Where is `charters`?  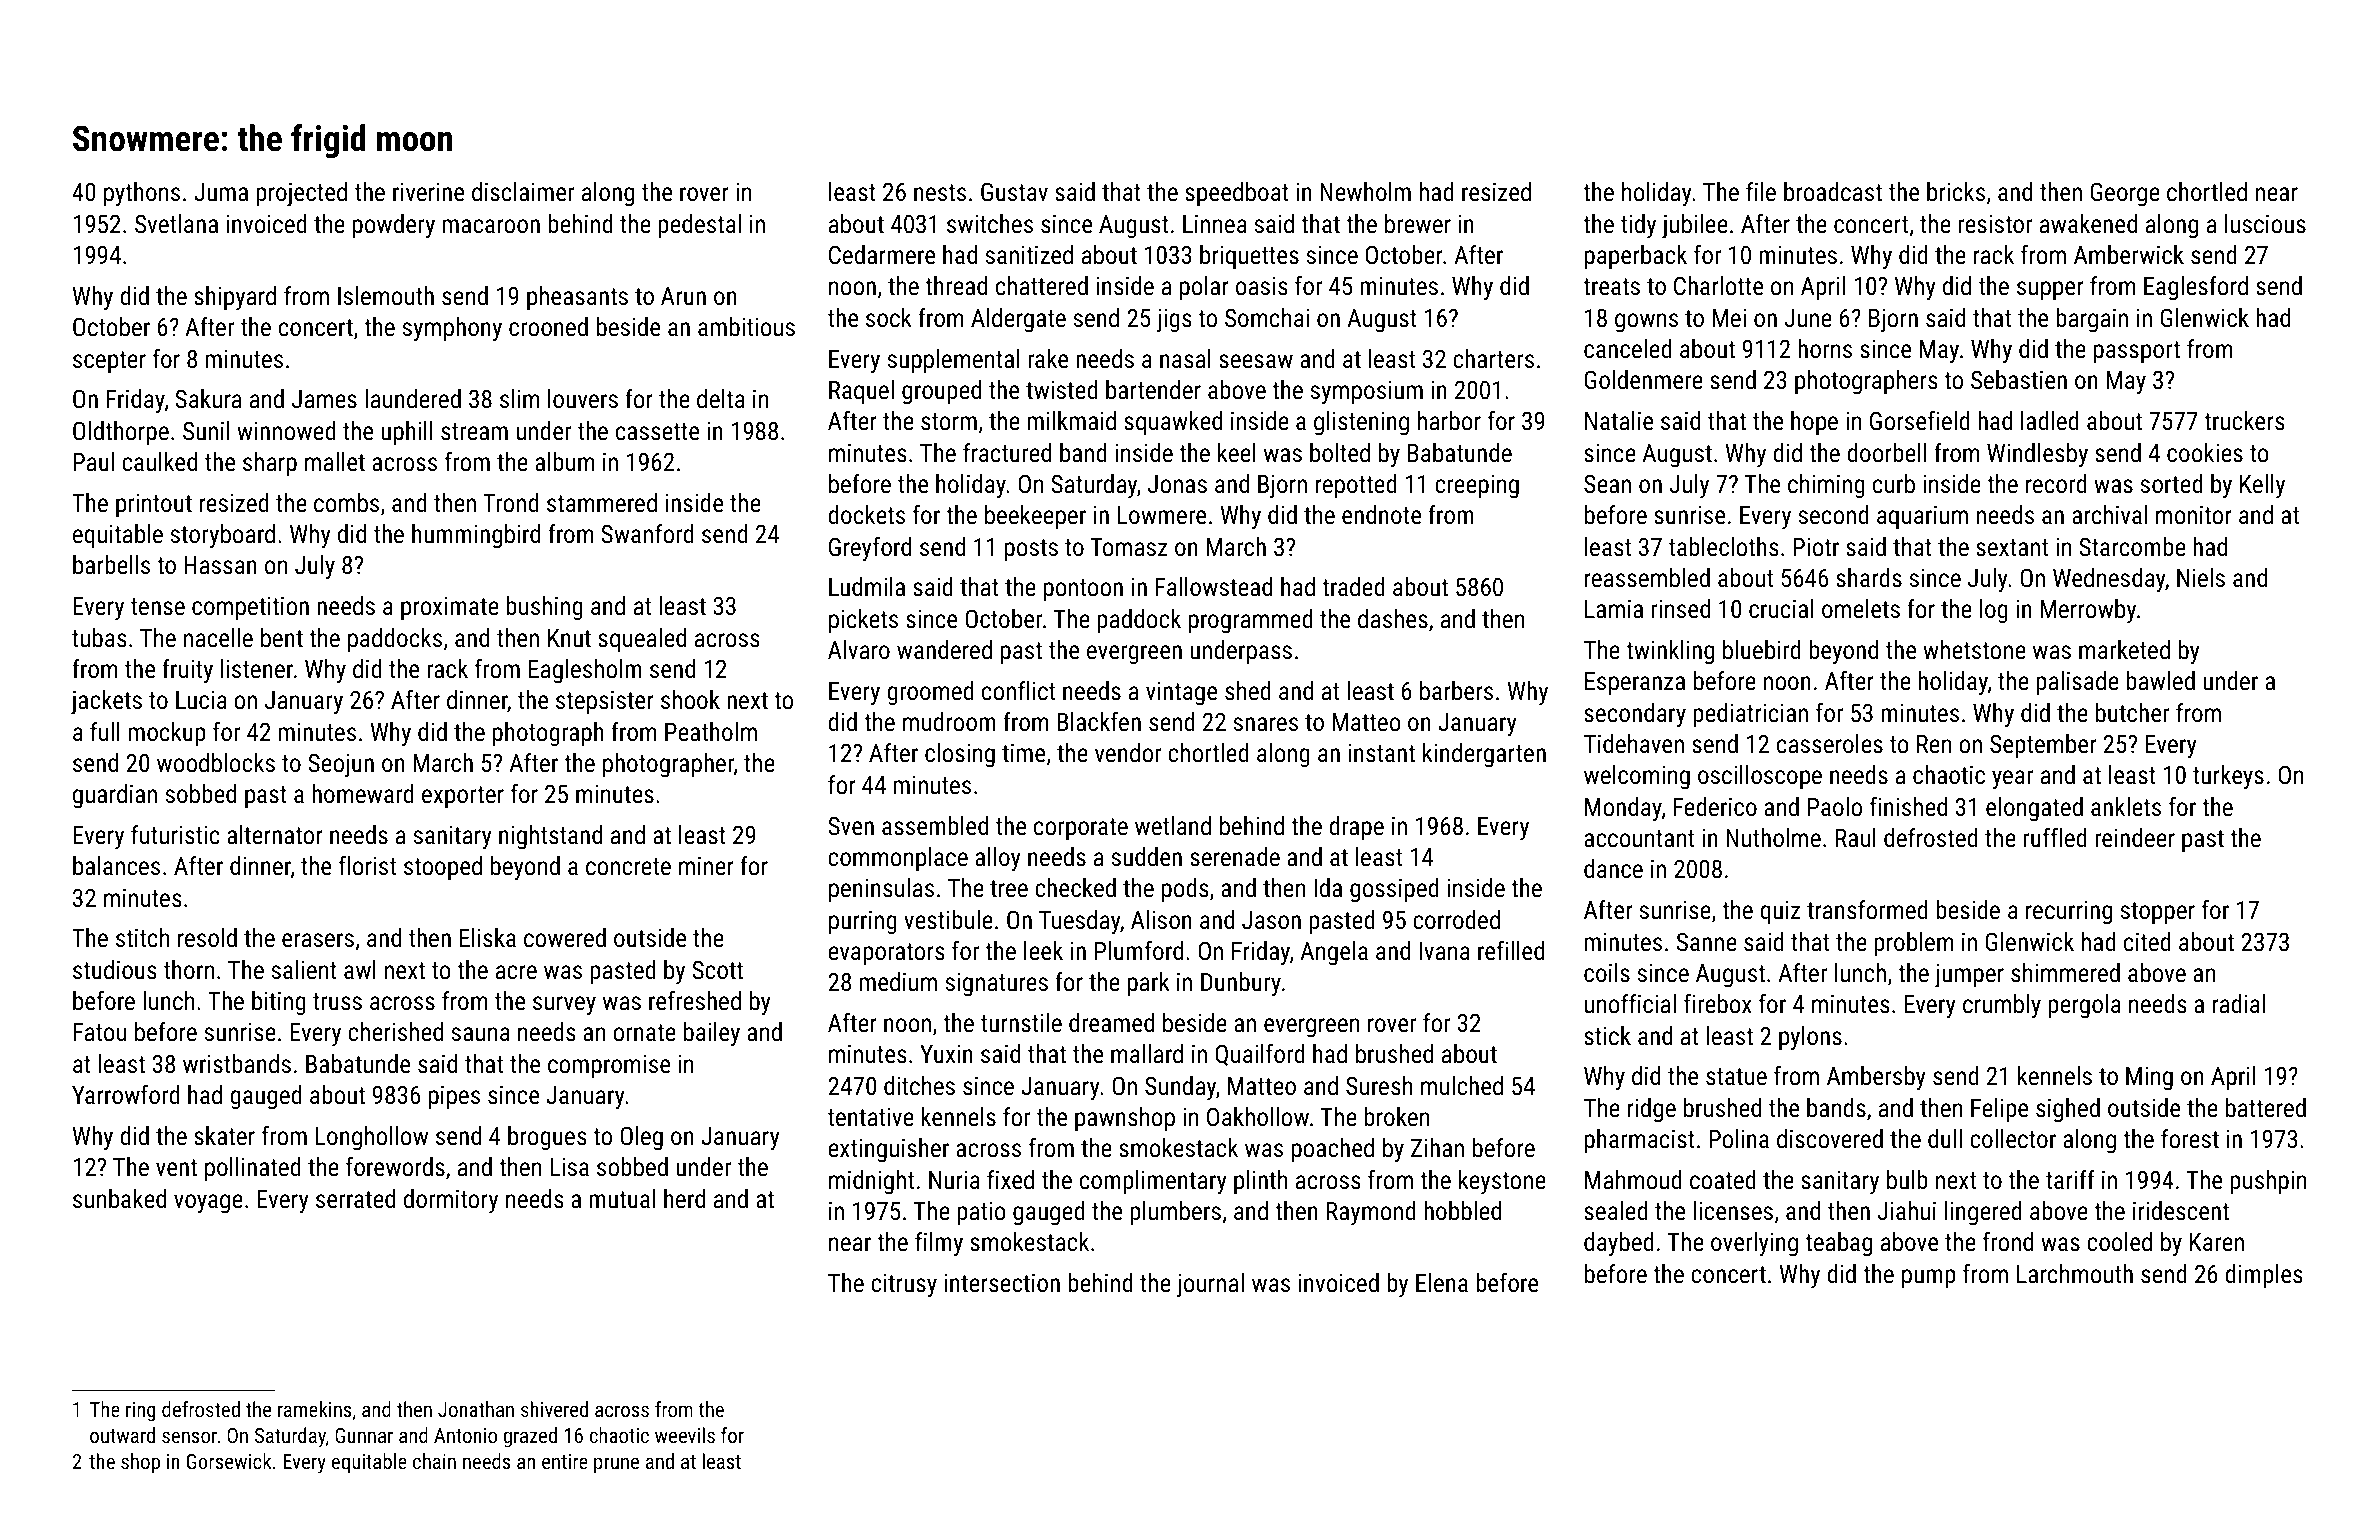
charters is located at coordinates (1493, 358).
